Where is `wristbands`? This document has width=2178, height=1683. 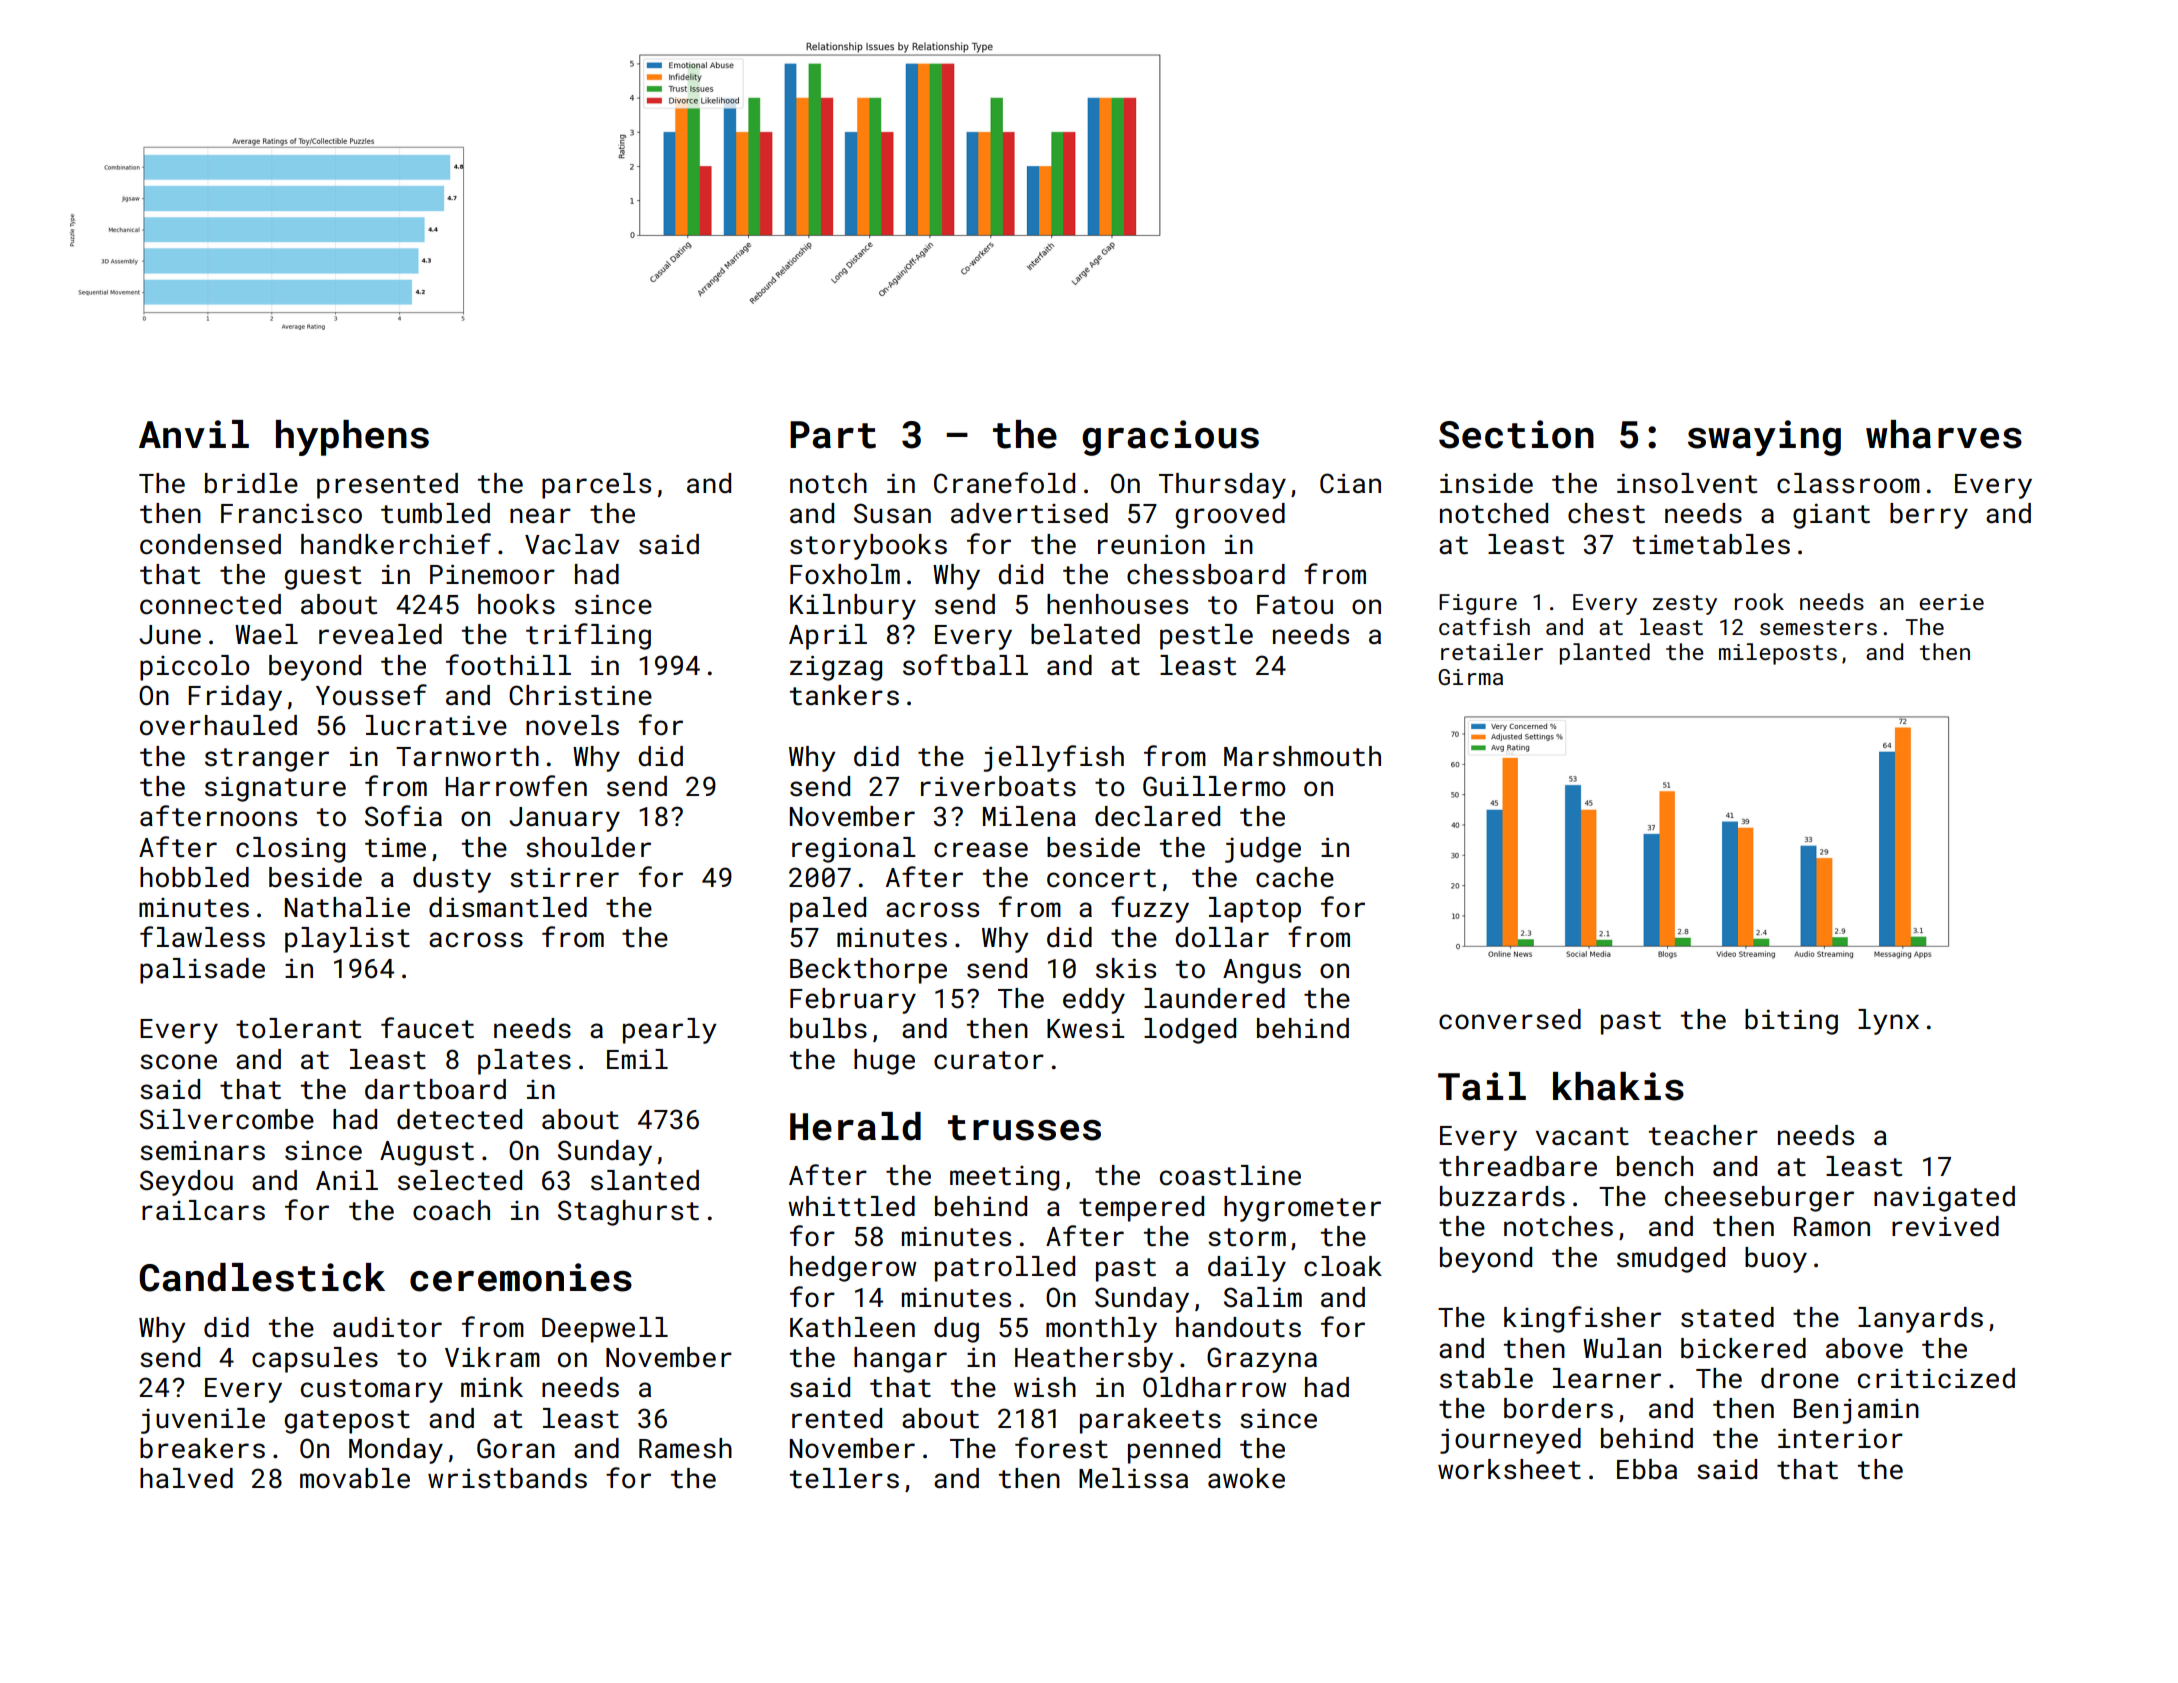 wristbands is located at coordinates (507, 1478).
